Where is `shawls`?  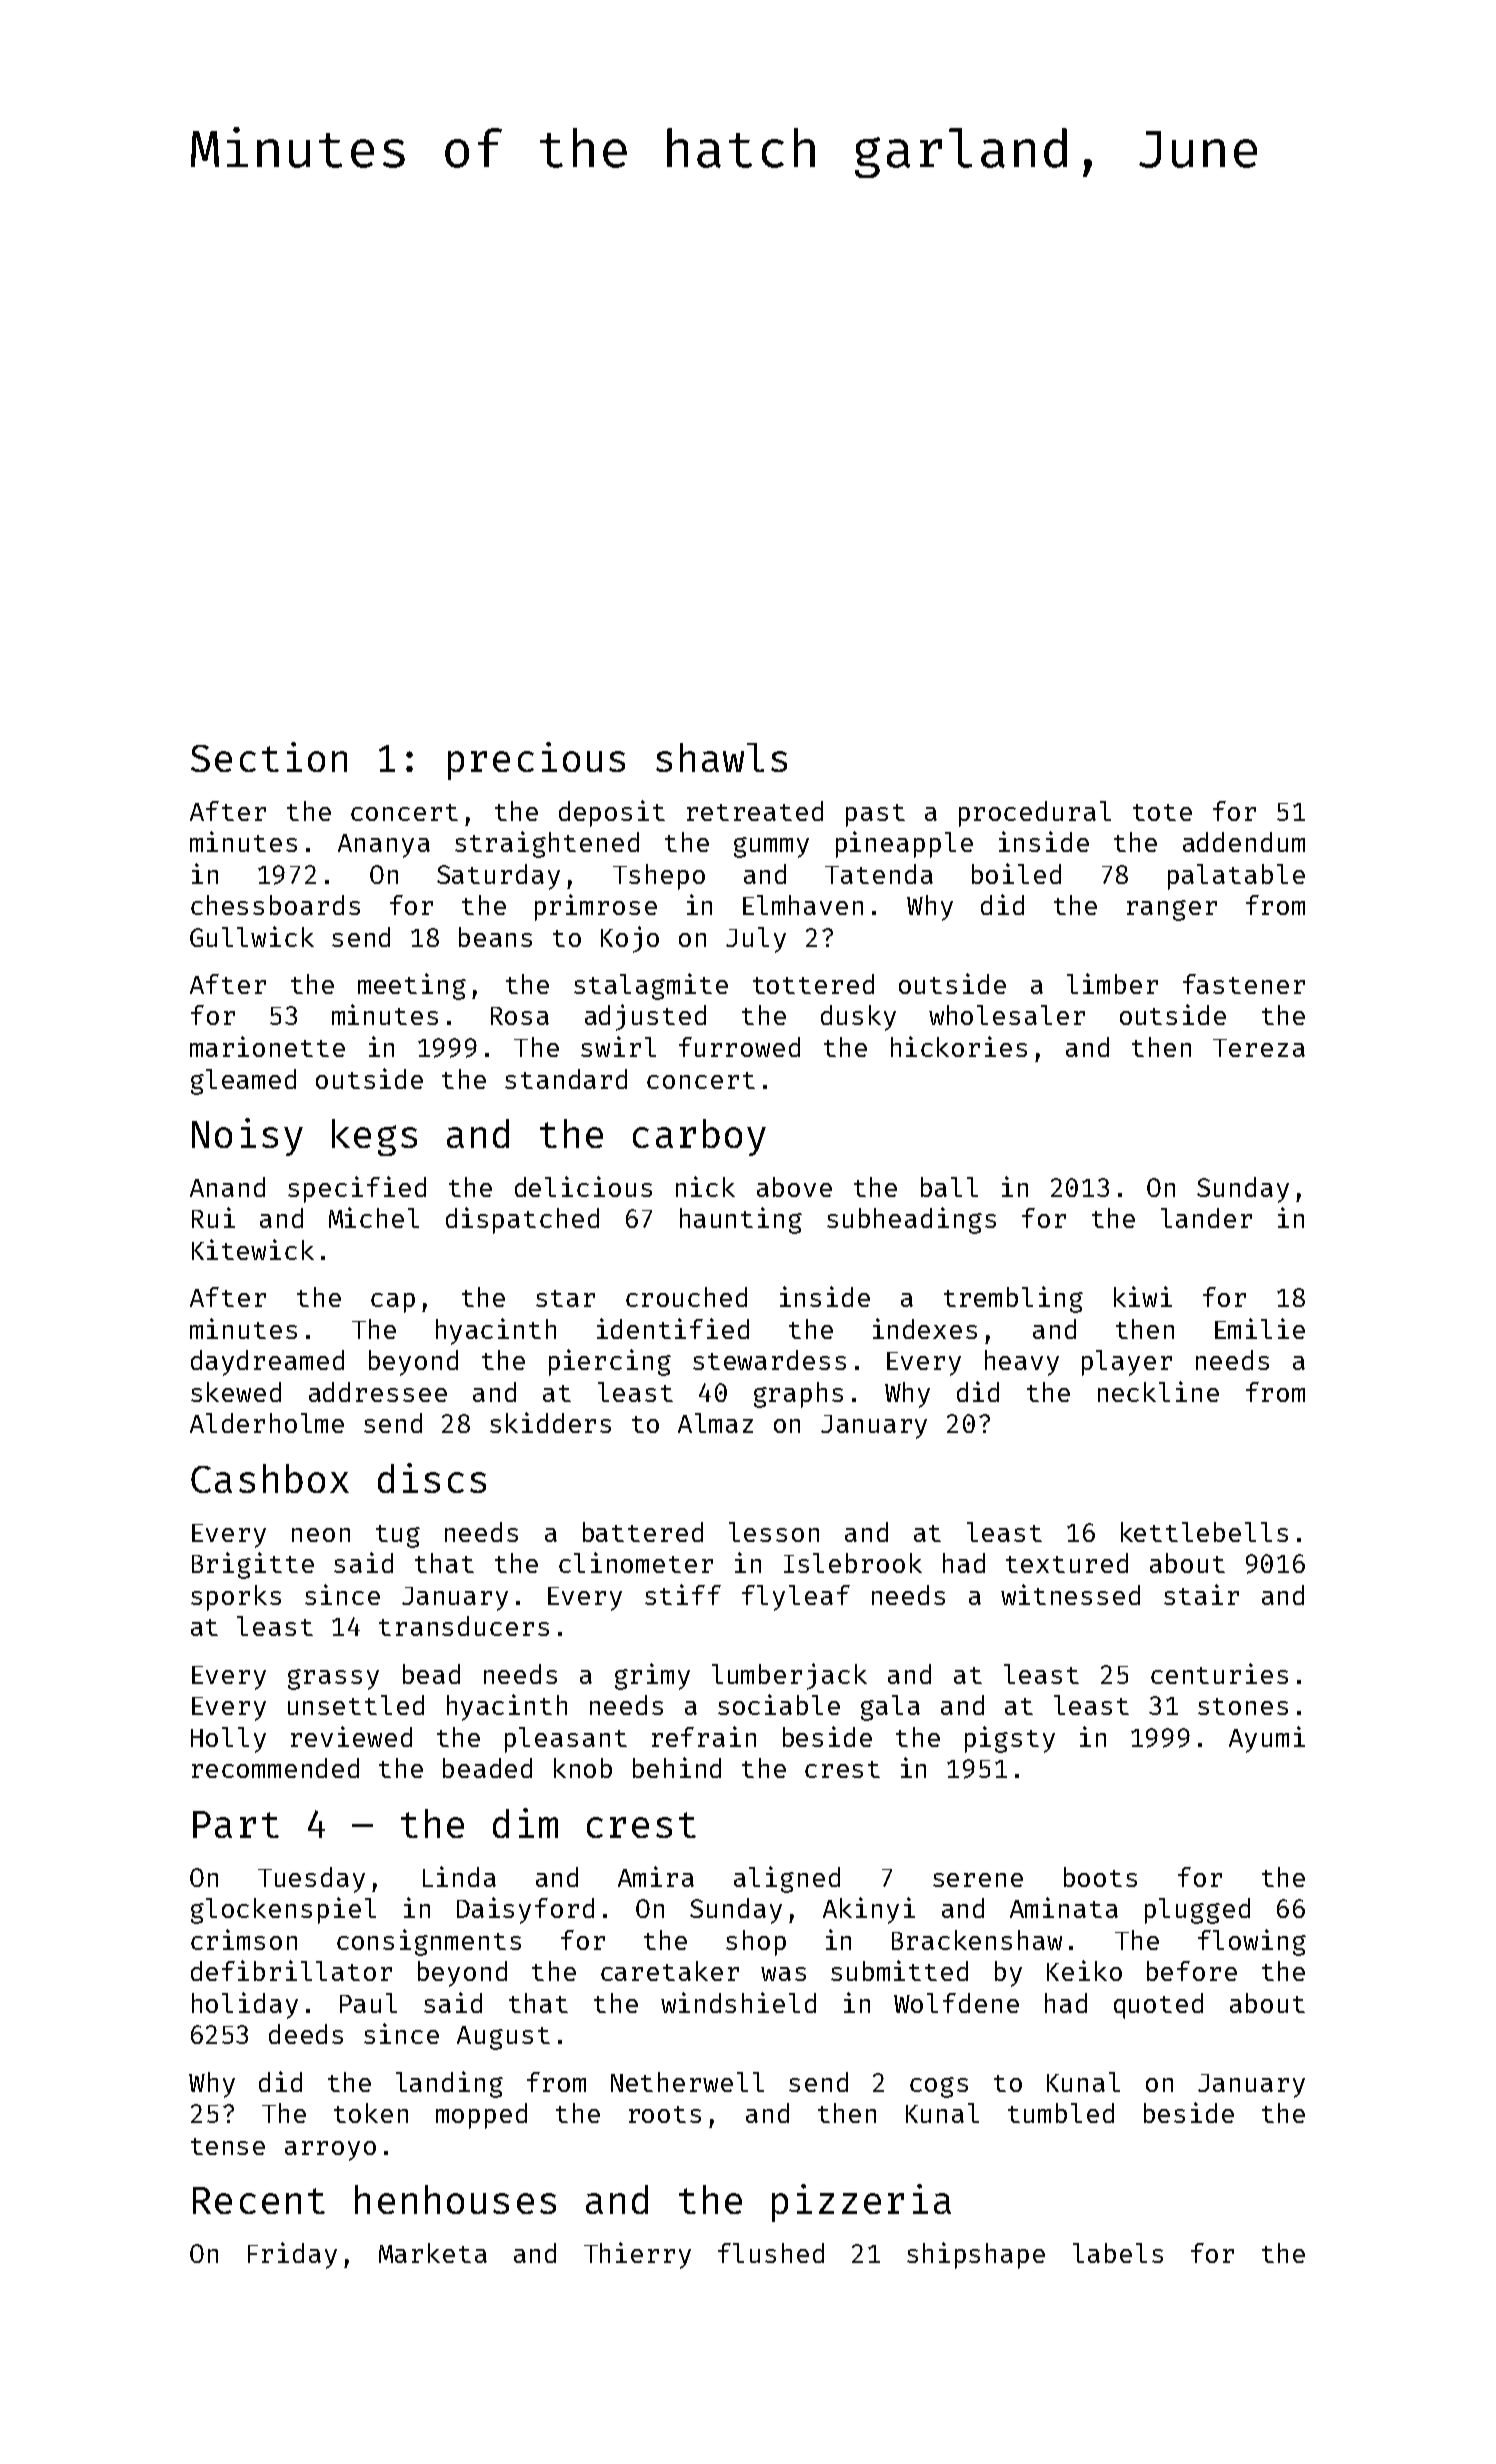
shawls is located at coordinates (721, 757).
